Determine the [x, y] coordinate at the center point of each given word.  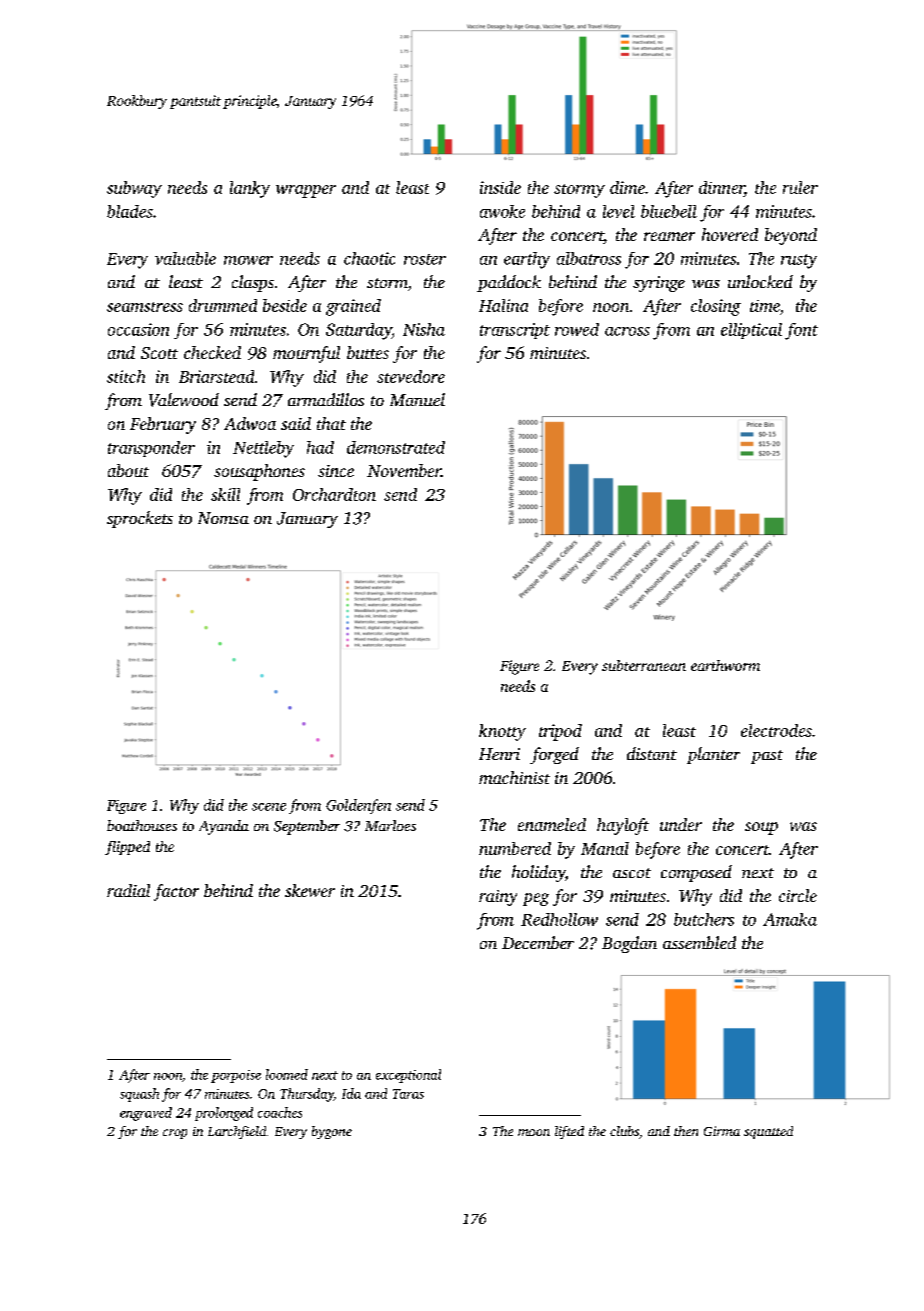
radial [128, 890]
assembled [699, 942]
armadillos [326, 399]
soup [761, 828]
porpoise [236, 1076]
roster [425, 259]
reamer [669, 236]
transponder [151, 449]
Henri [499, 754]
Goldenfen [358, 806]
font [801, 331]
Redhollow [559, 919]
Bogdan [629, 944]
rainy [498, 898]
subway [134, 189]
